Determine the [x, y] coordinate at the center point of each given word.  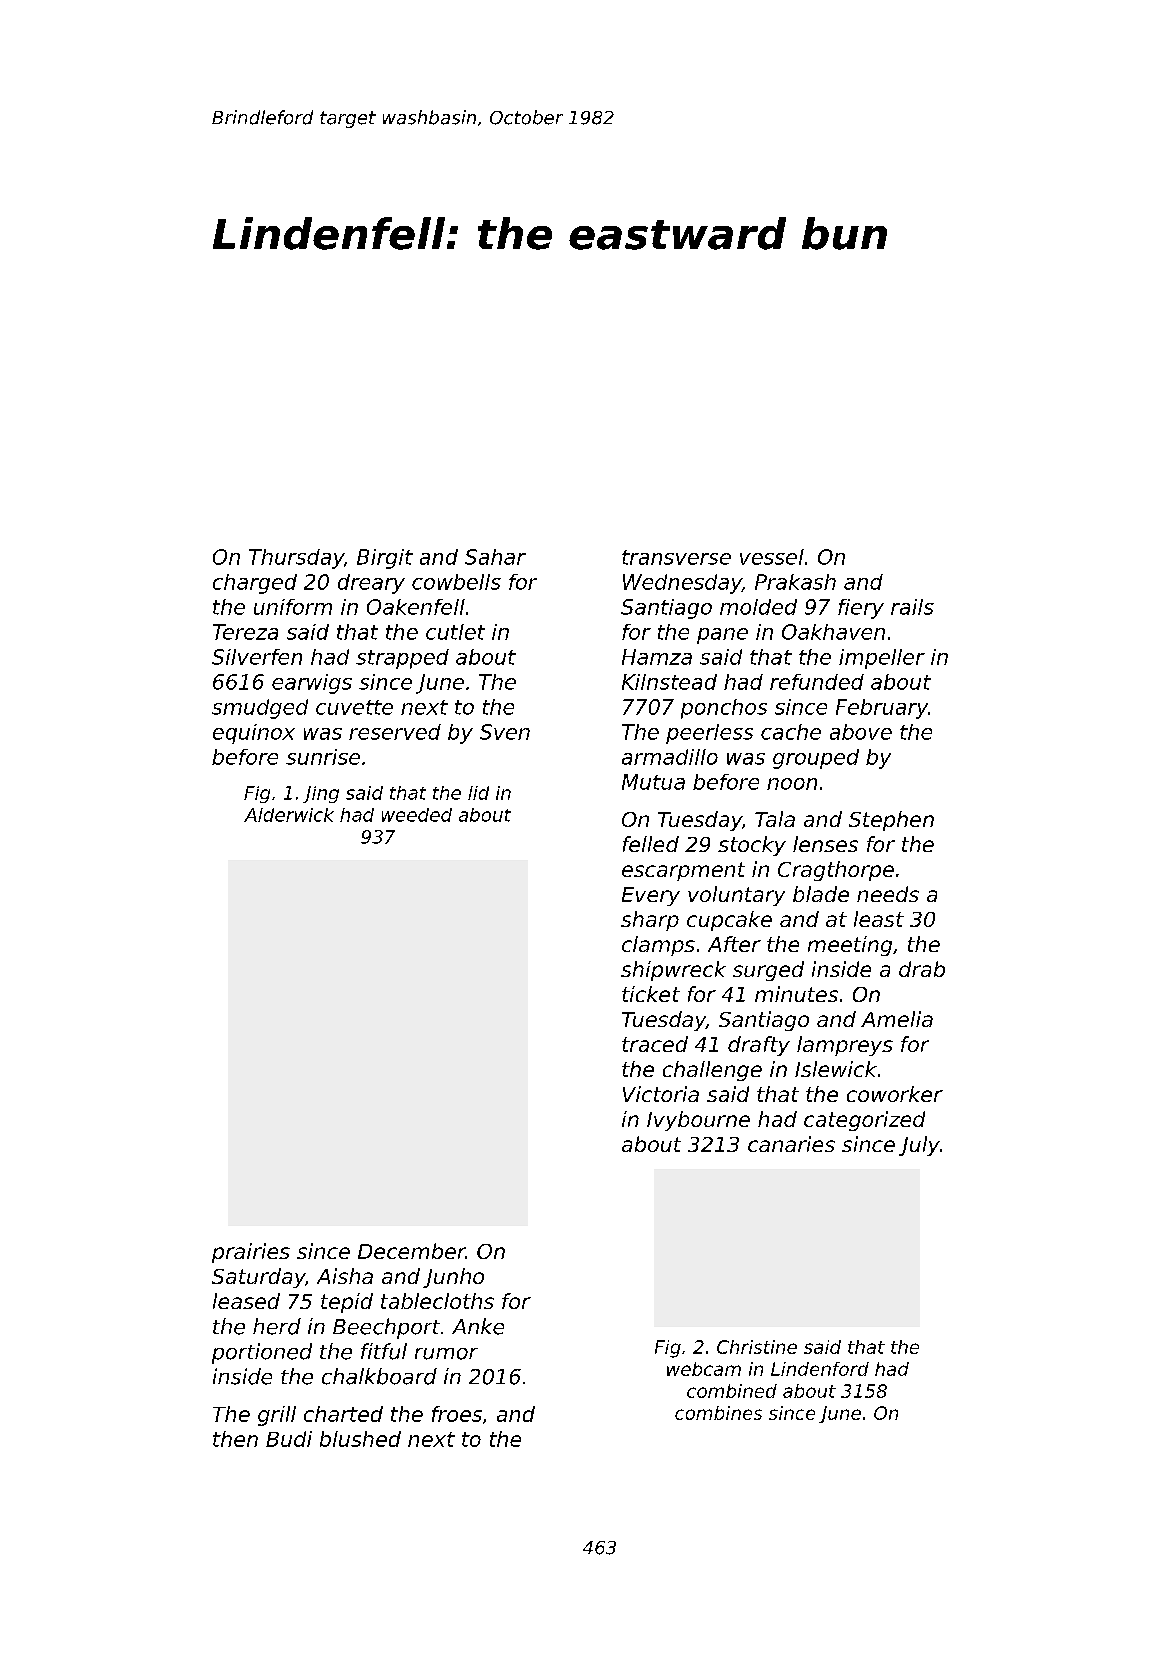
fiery [861, 609]
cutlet [455, 632]
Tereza [245, 632]
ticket [651, 994]
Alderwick [289, 815]
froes [457, 1414]
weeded [417, 815]
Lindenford [820, 1369]
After [734, 944]
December [411, 1251]
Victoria [661, 1094]
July [919, 1146]
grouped [816, 759]
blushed [360, 1439]
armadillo [670, 757]
